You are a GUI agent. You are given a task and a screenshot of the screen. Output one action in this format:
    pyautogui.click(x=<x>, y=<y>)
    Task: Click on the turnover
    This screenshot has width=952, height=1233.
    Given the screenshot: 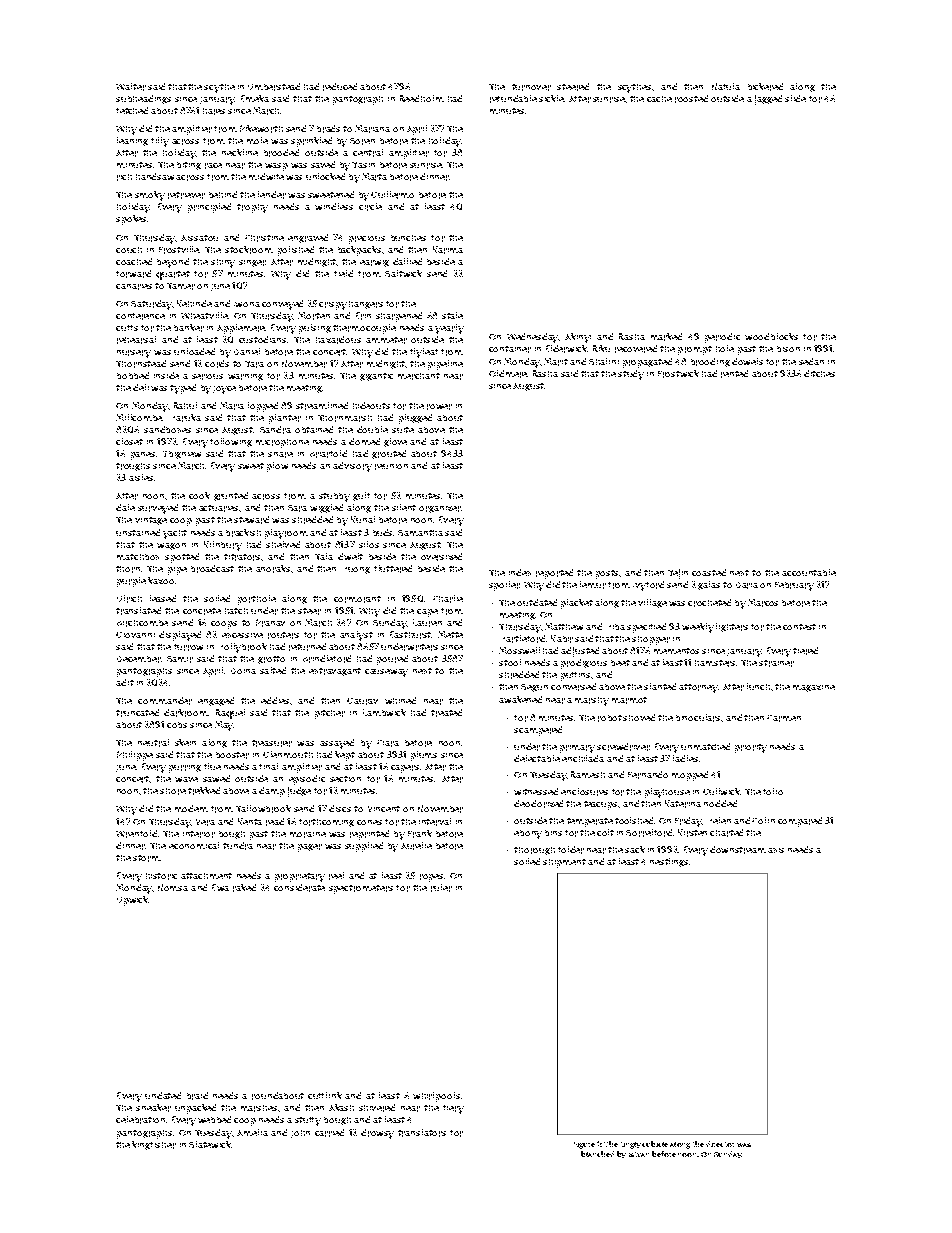 What is the action you would take?
    pyautogui.click(x=531, y=87)
